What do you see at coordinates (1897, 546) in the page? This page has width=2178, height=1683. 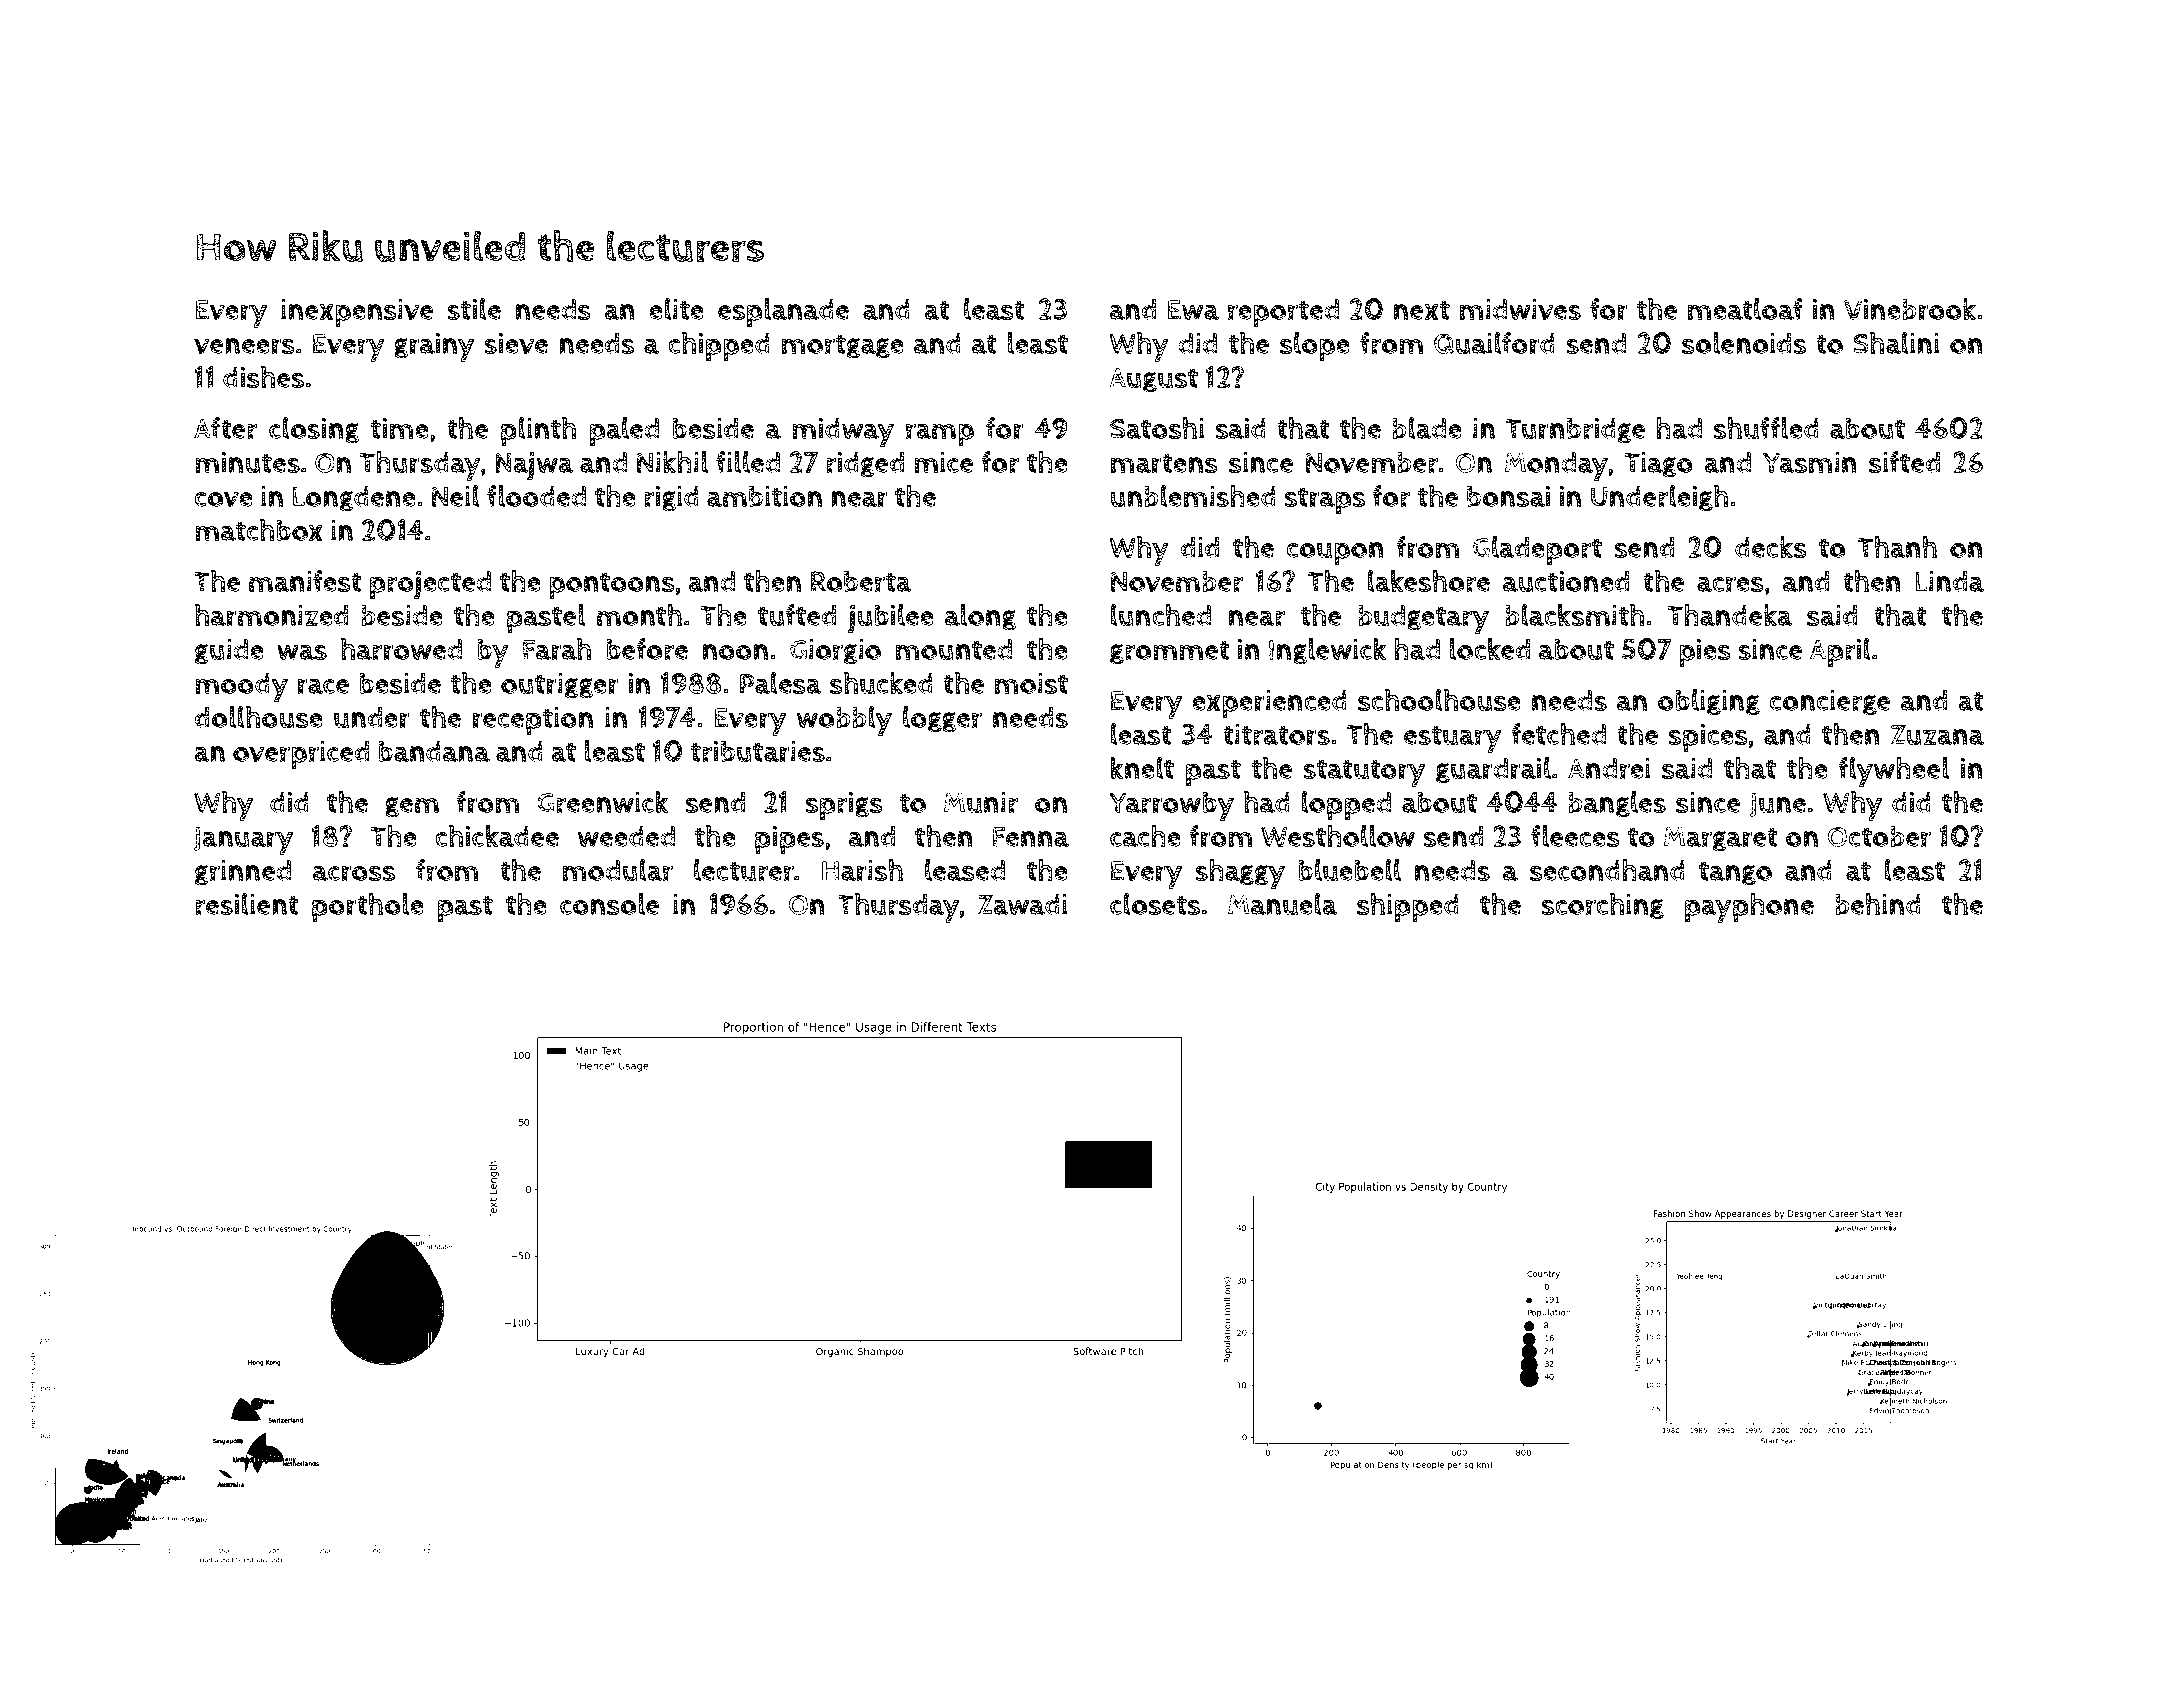 I see `Thanh` at bounding box center [1897, 546].
